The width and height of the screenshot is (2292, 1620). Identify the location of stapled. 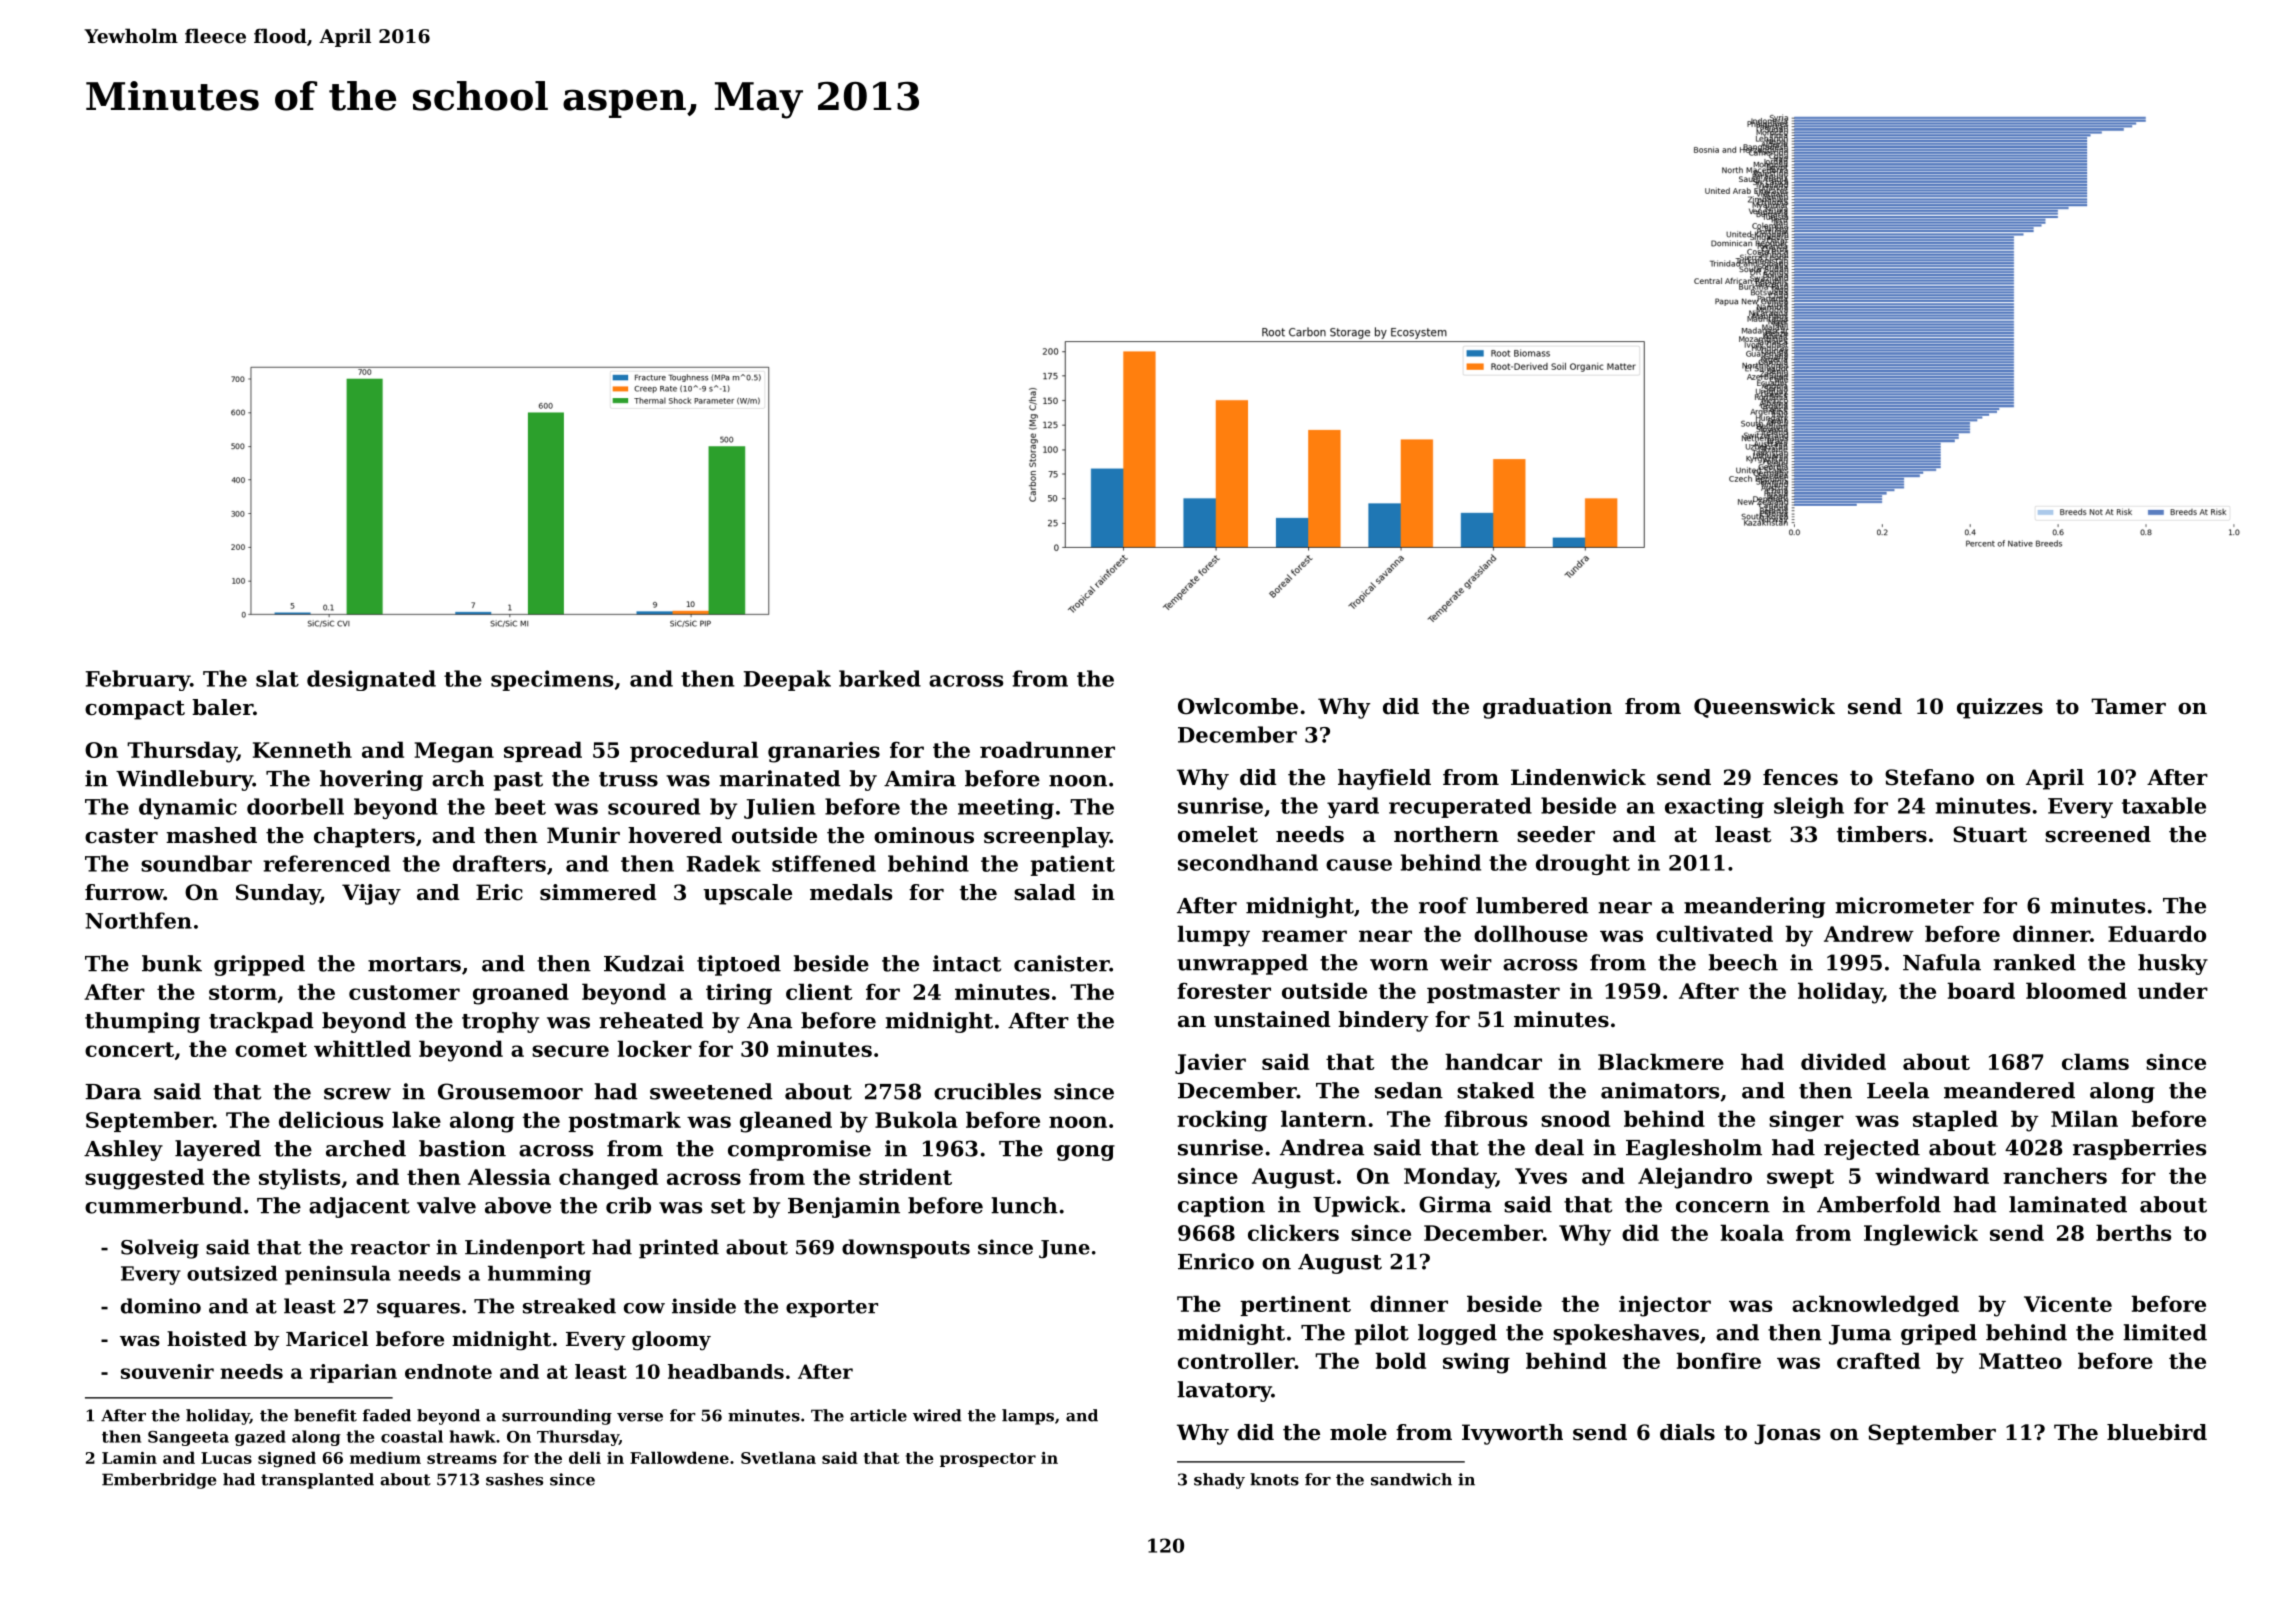
(1955, 1120).
